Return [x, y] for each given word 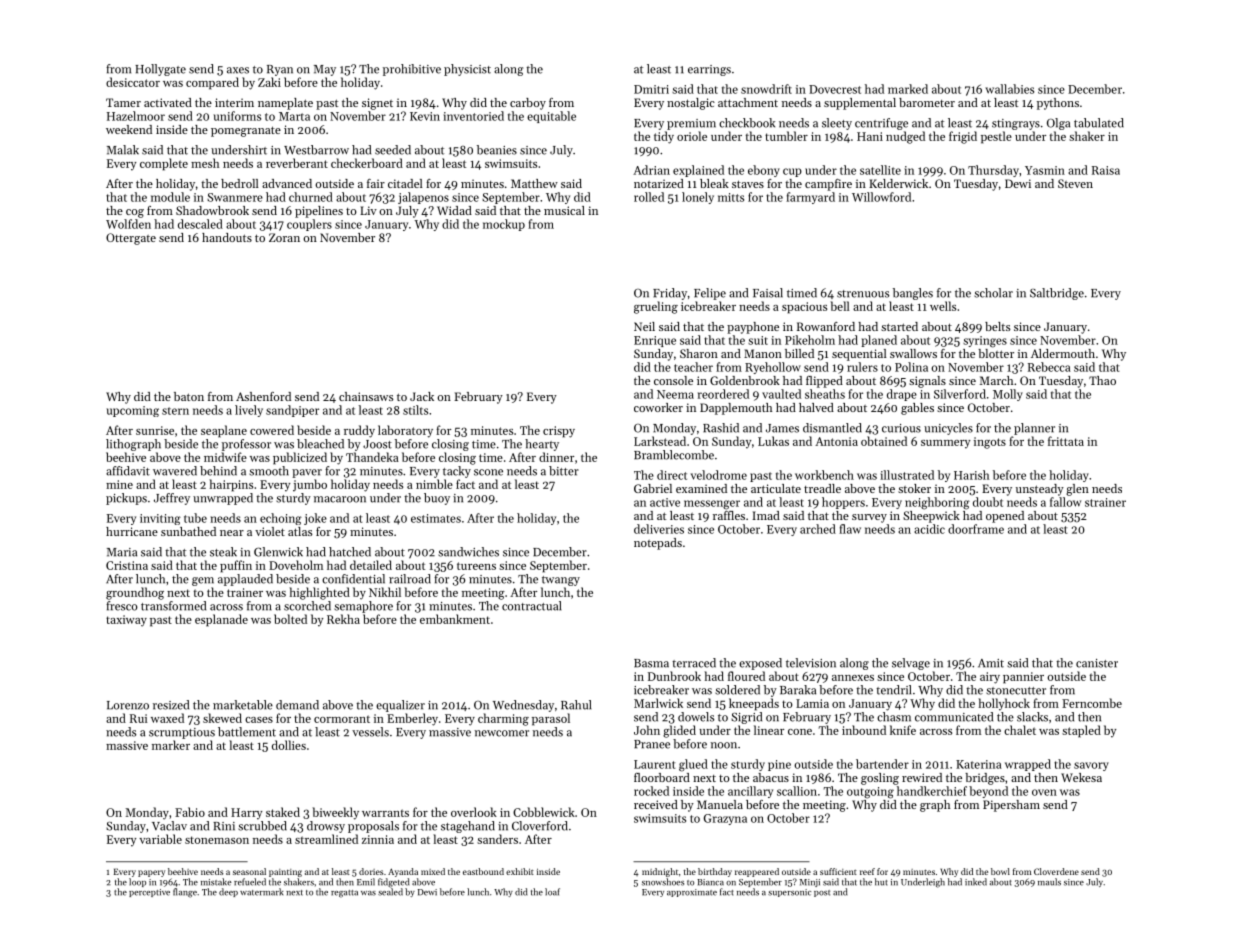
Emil [366, 882]
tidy [664, 137]
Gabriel [653, 488]
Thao [1102, 380]
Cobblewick [544, 812]
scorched [307, 606]
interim [234, 102]
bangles [913, 294]
